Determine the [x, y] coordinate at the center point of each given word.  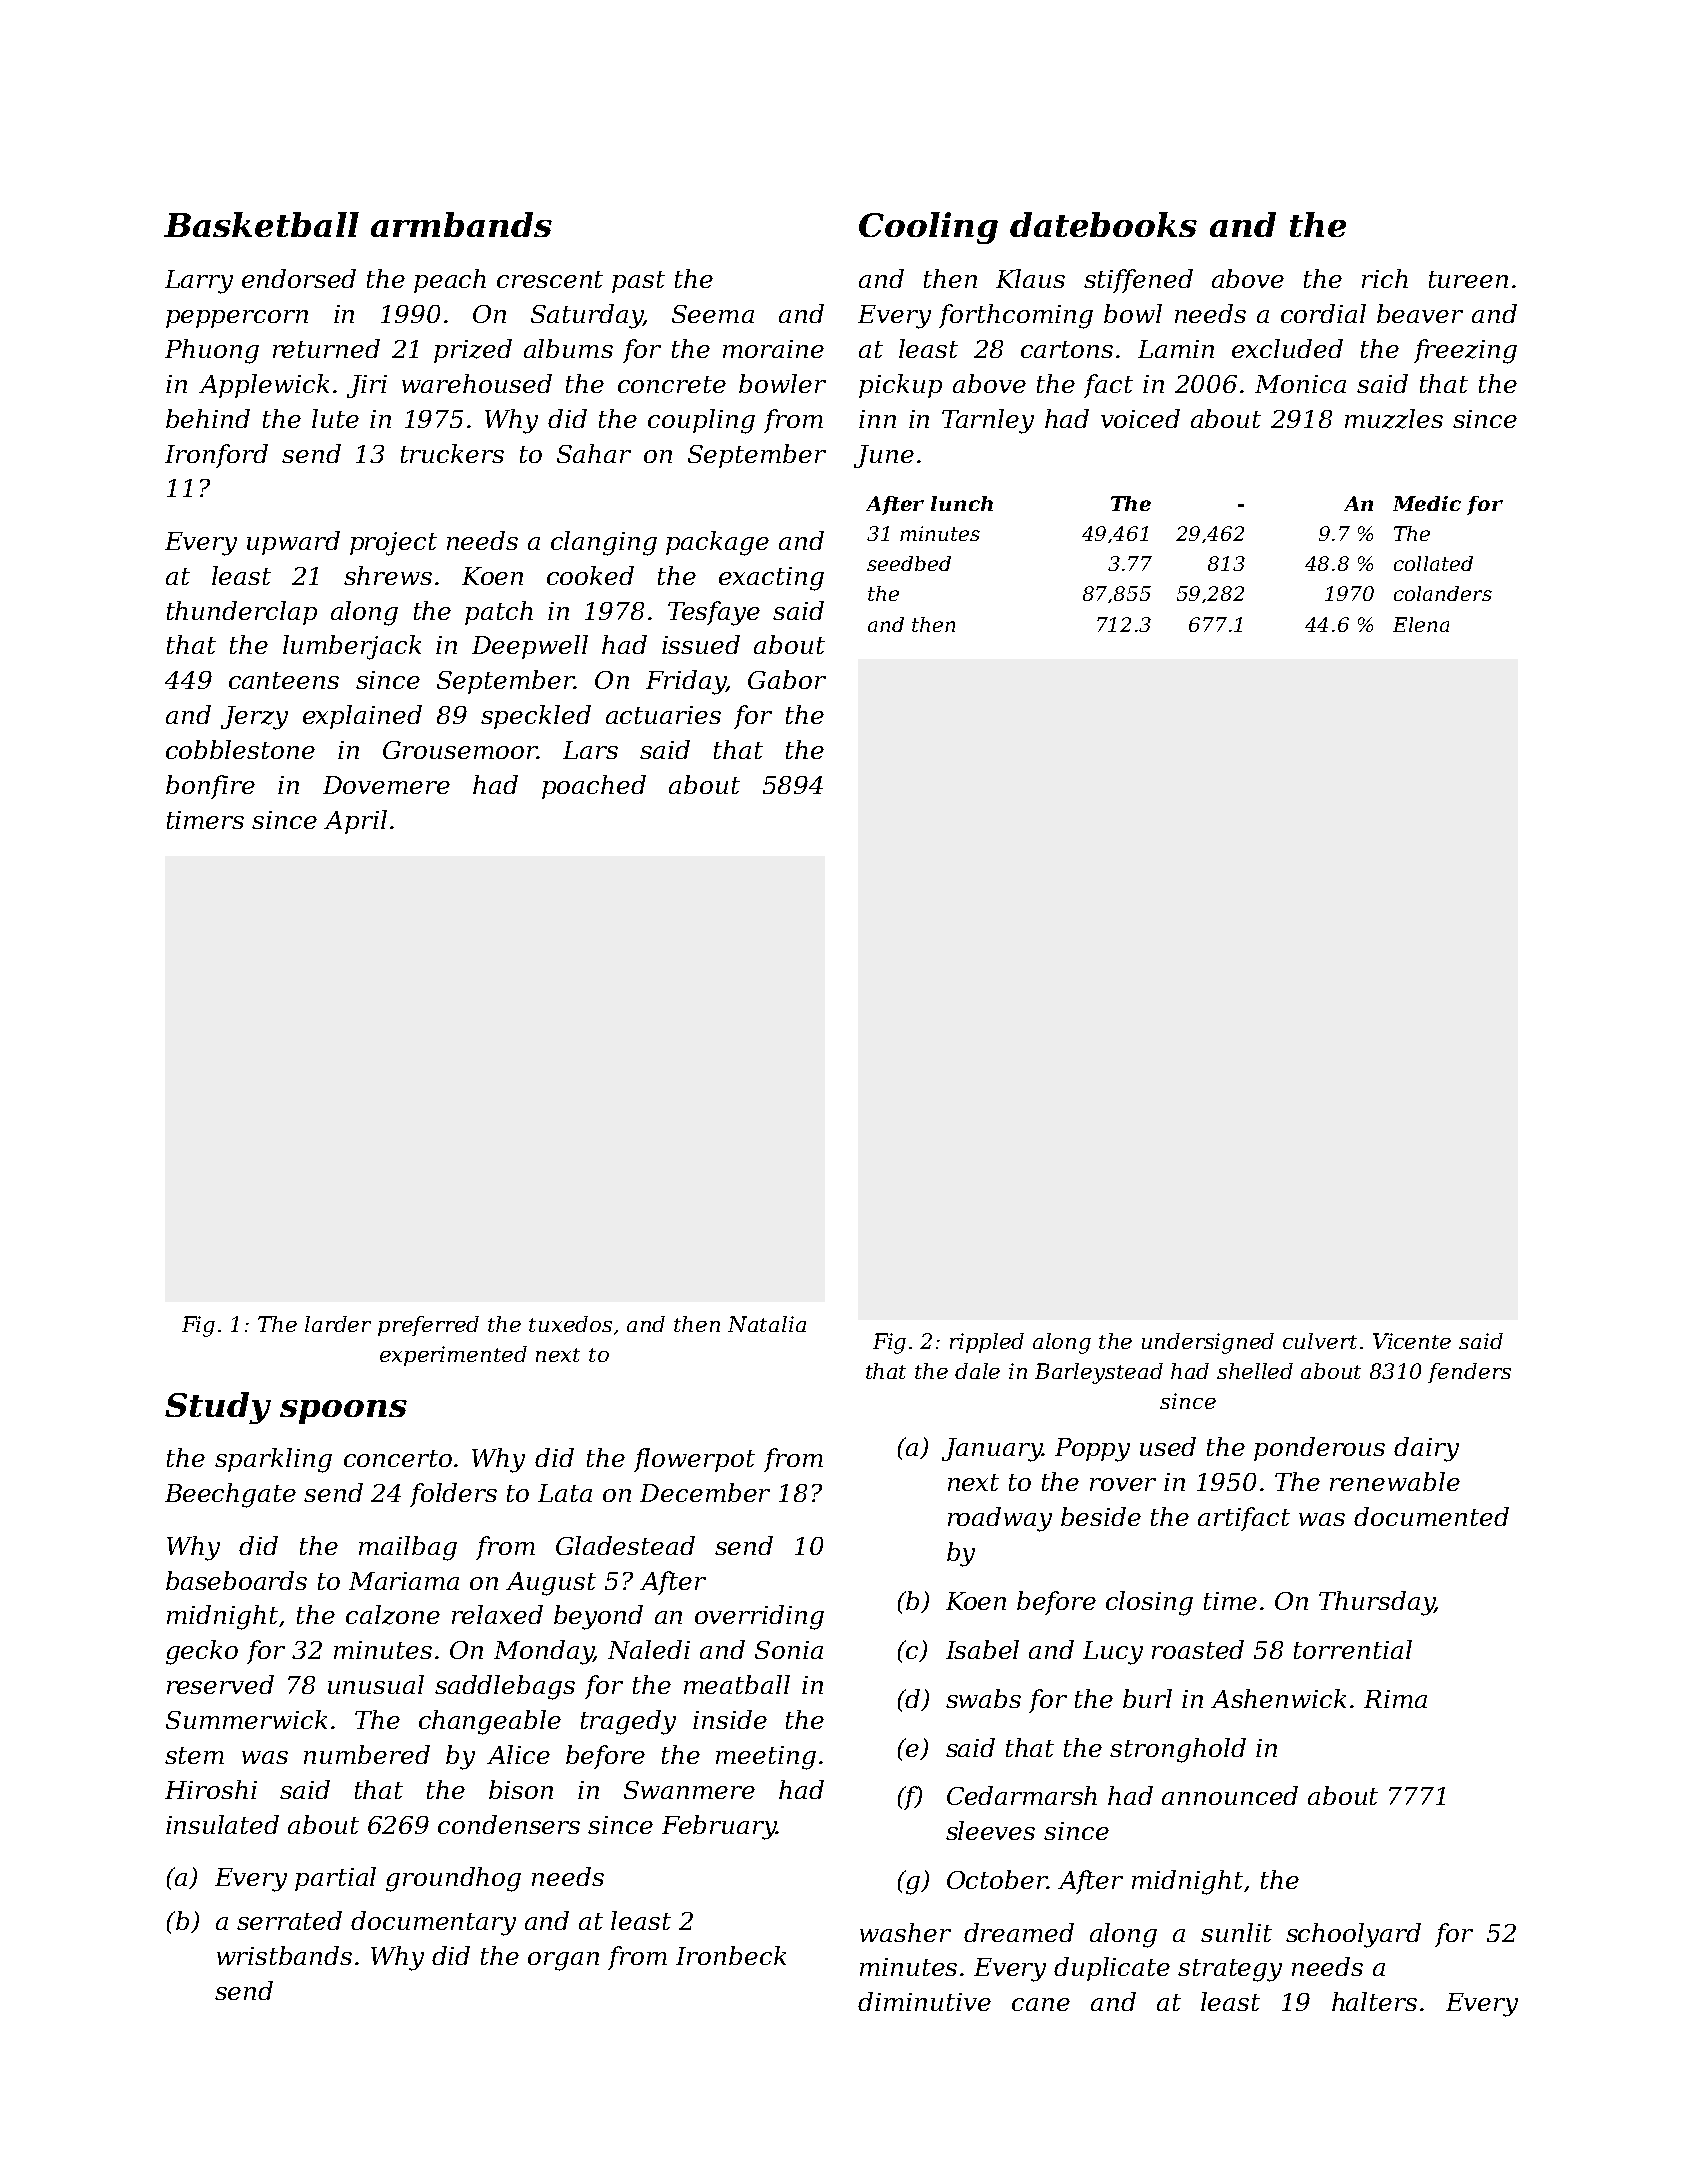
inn [877, 419]
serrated [289, 1920]
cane [1041, 2004]
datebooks [1103, 224]
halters [1374, 2001]
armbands [461, 224]
